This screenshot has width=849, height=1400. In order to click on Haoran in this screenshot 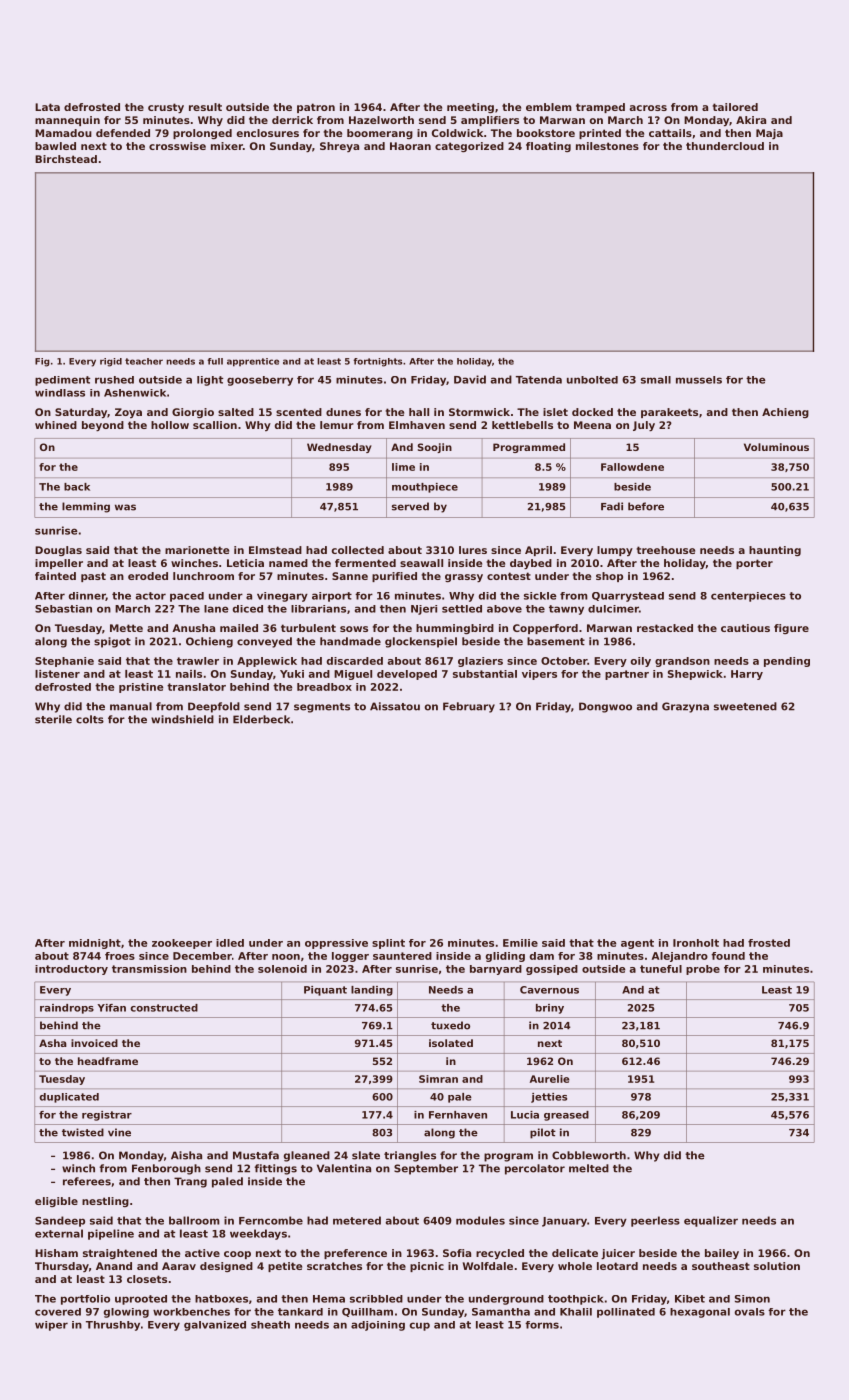, I will do `click(410, 146)`.
